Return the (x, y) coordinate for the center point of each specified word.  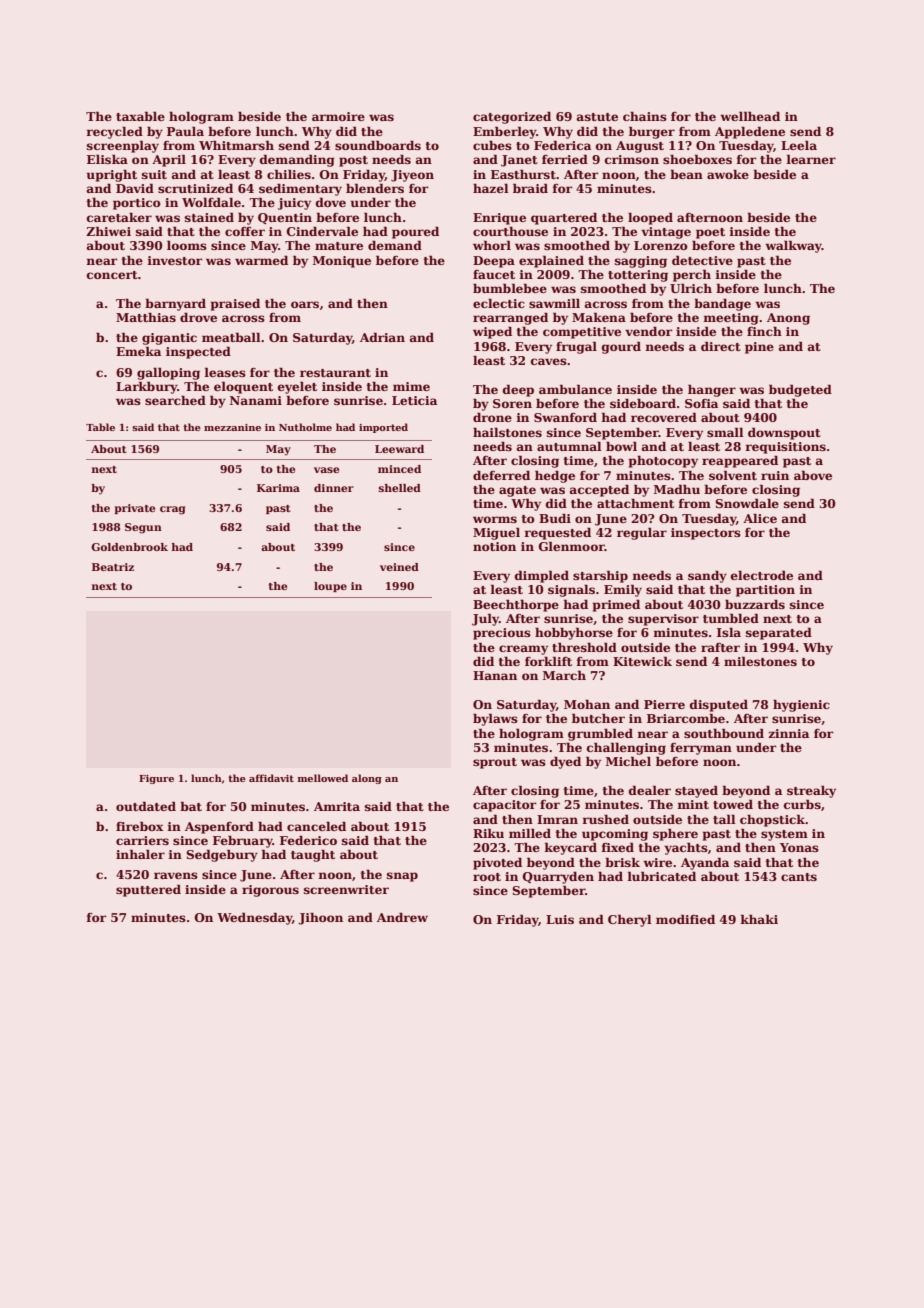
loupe (330, 587)
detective (702, 260)
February (243, 841)
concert (112, 275)
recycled (114, 133)
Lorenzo (661, 245)
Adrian (382, 337)
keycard (570, 848)
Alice (760, 518)
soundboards (378, 145)
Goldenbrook (129, 547)
